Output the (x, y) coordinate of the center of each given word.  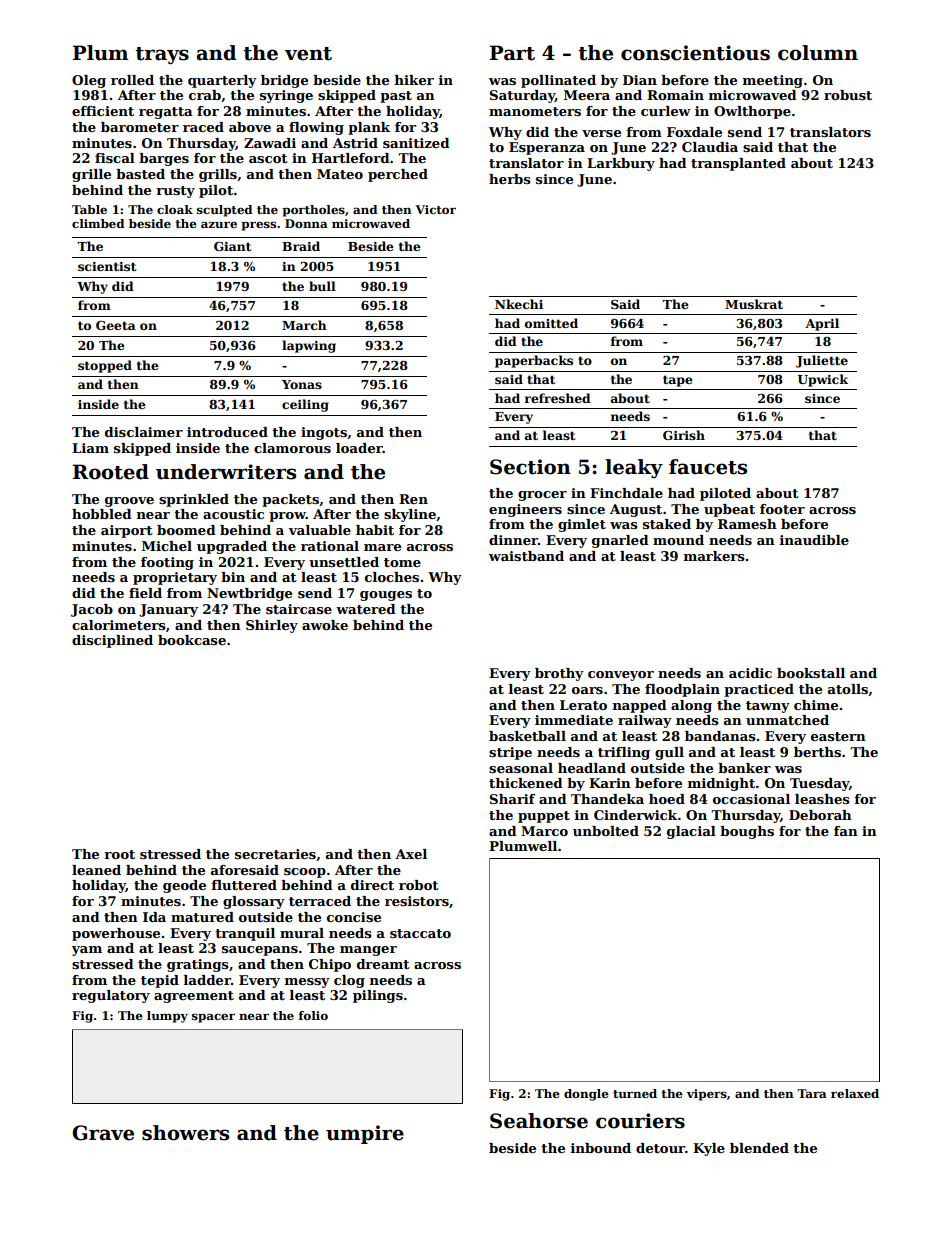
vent (308, 54)
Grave (103, 1133)
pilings (378, 996)
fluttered (244, 885)
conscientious (695, 53)
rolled (132, 80)
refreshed (558, 398)
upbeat (729, 510)
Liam (90, 448)
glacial (691, 832)
